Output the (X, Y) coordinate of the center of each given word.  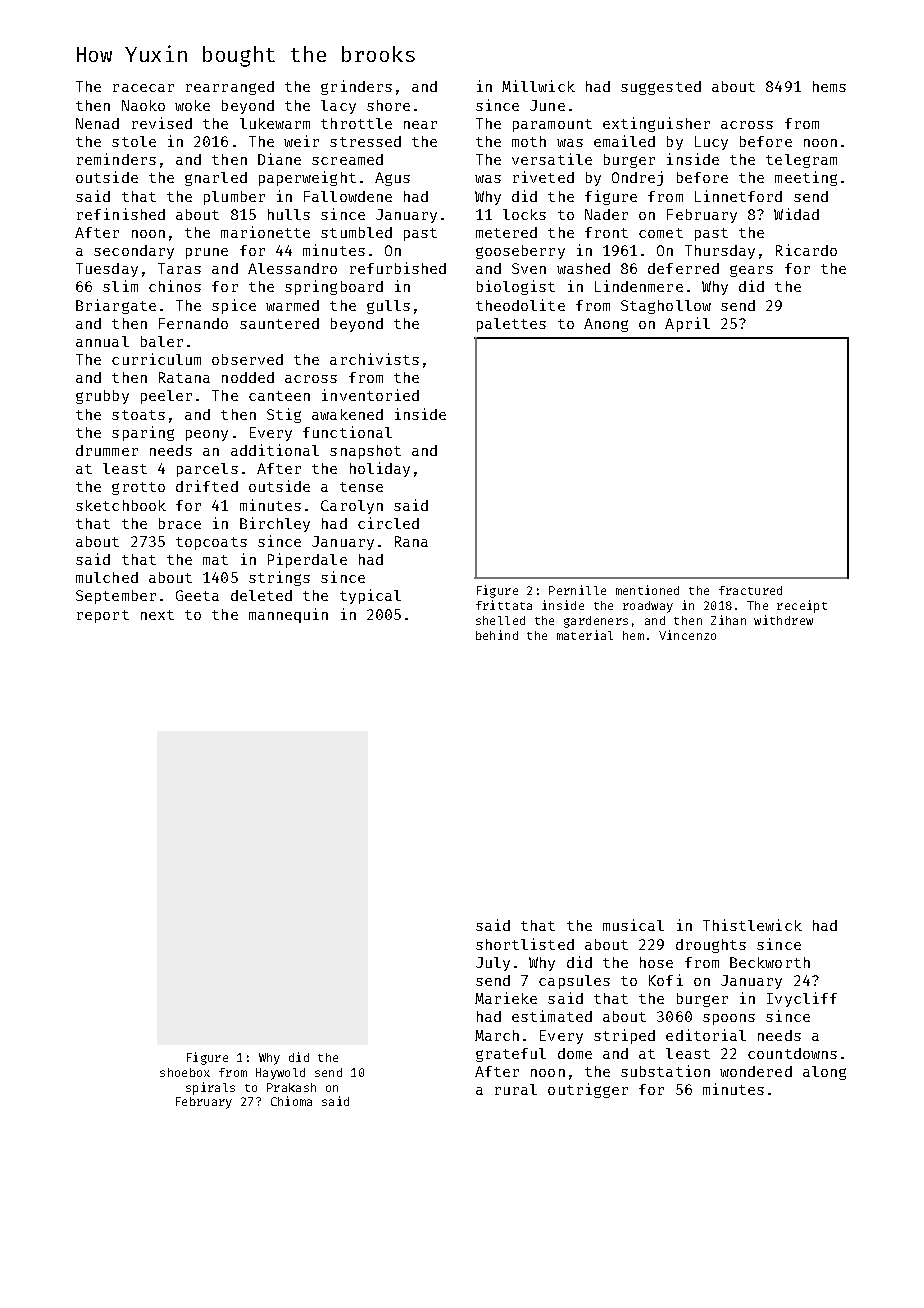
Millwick (538, 86)
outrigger (588, 1090)
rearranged (230, 88)
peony (207, 435)
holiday (380, 469)
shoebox (185, 1072)
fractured (750, 590)
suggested (661, 88)
